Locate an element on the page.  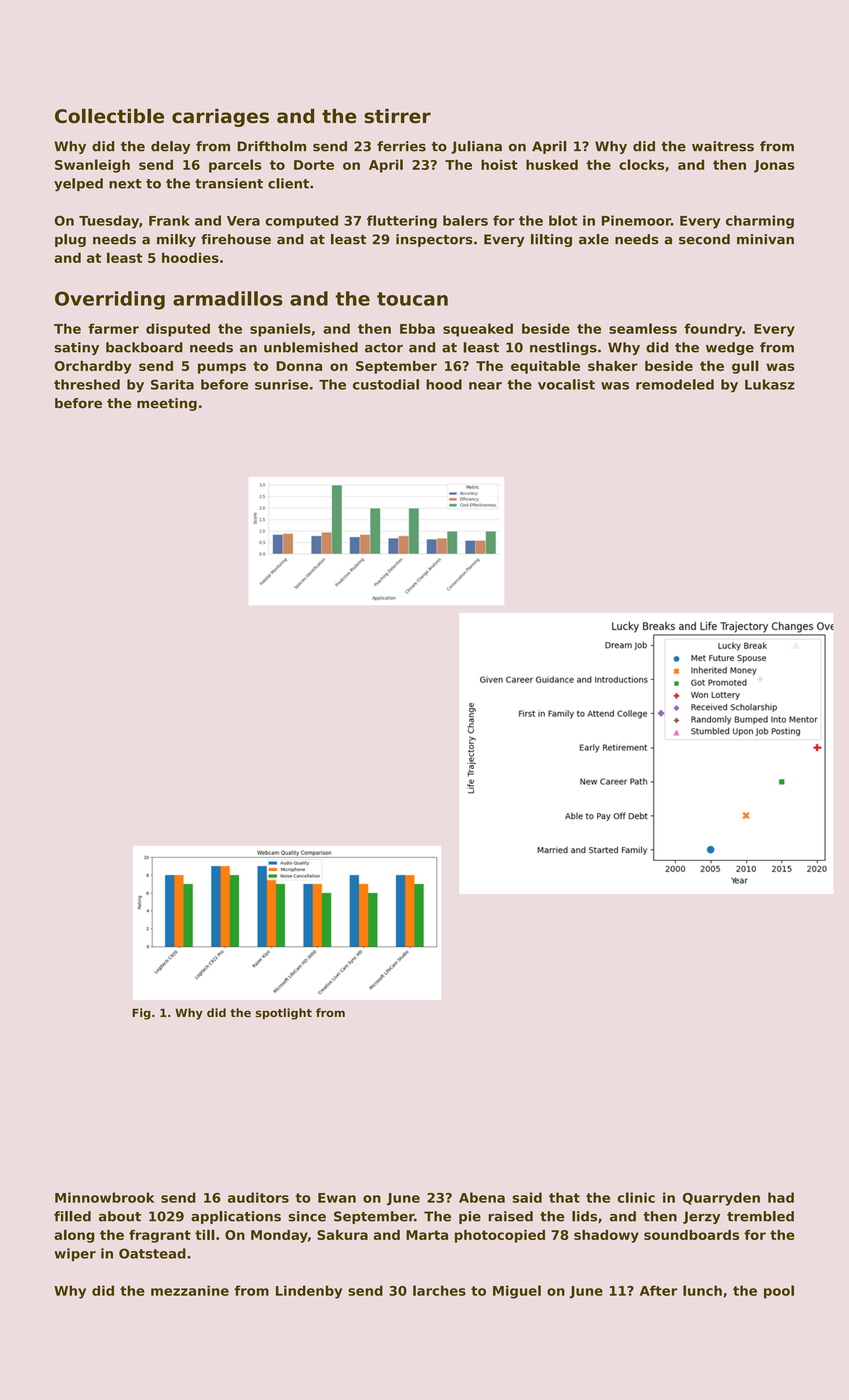
about is located at coordinates (120, 1216).
